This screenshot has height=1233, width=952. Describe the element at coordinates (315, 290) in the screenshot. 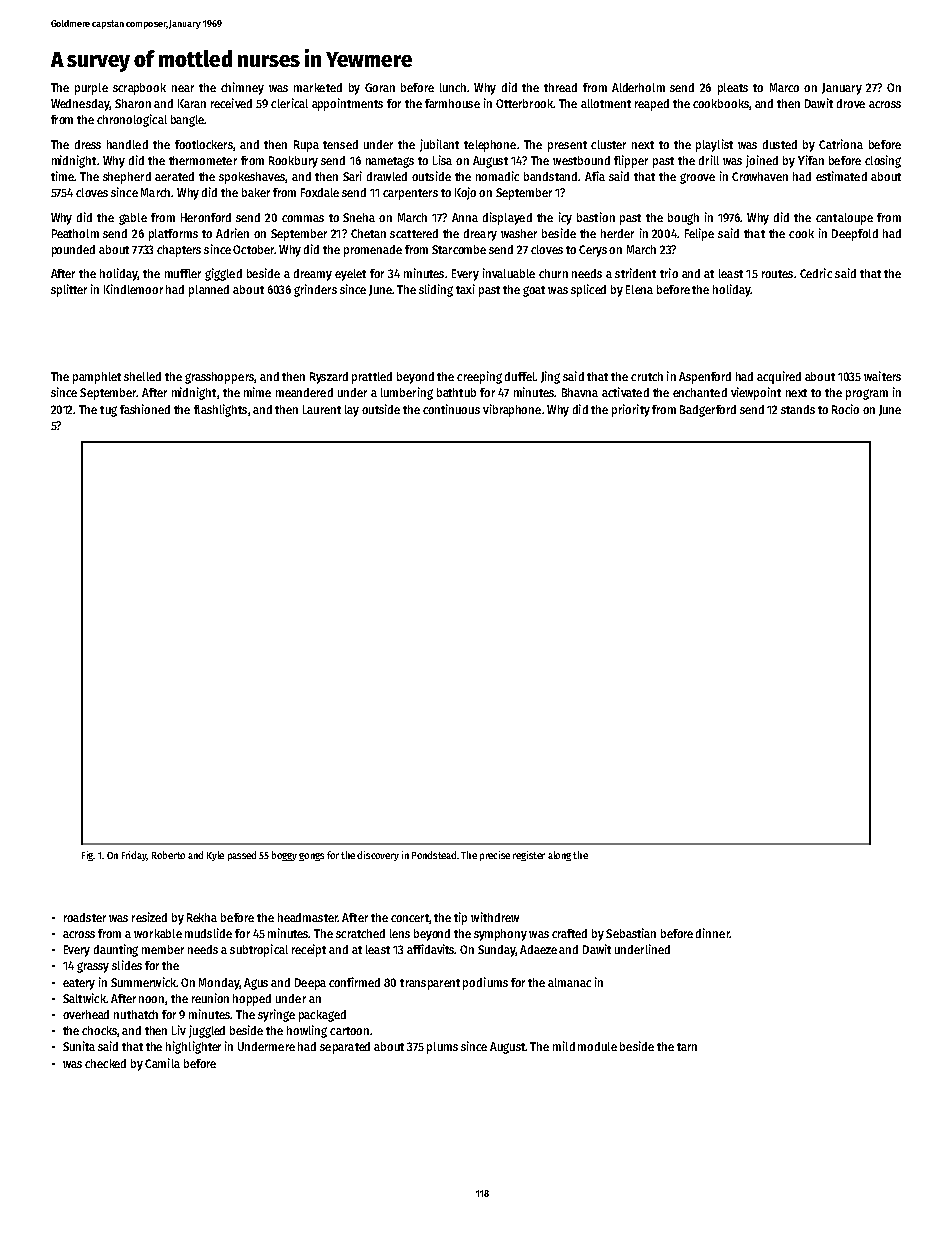

I see `grinders` at that location.
